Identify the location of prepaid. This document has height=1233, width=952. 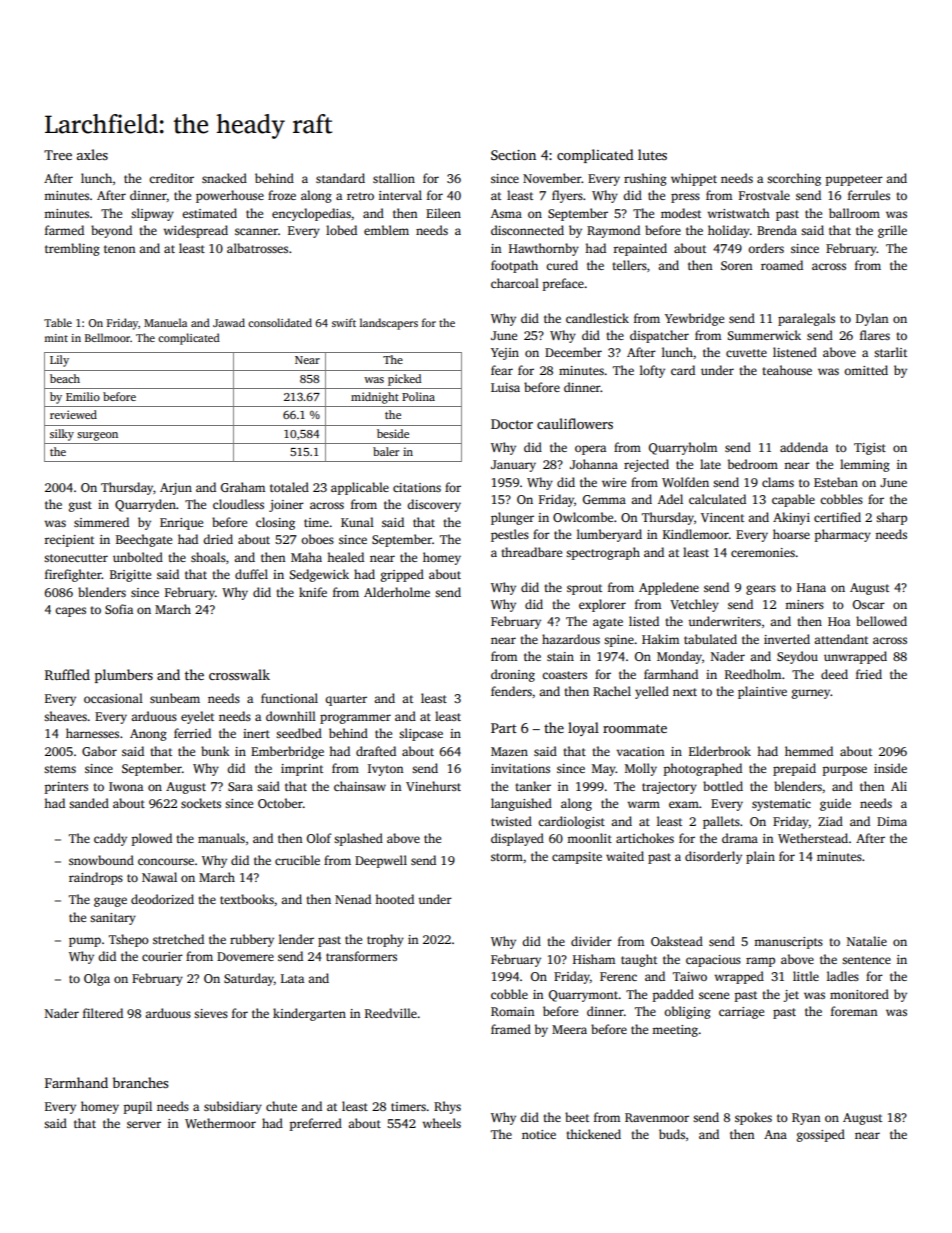
(794, 769).
